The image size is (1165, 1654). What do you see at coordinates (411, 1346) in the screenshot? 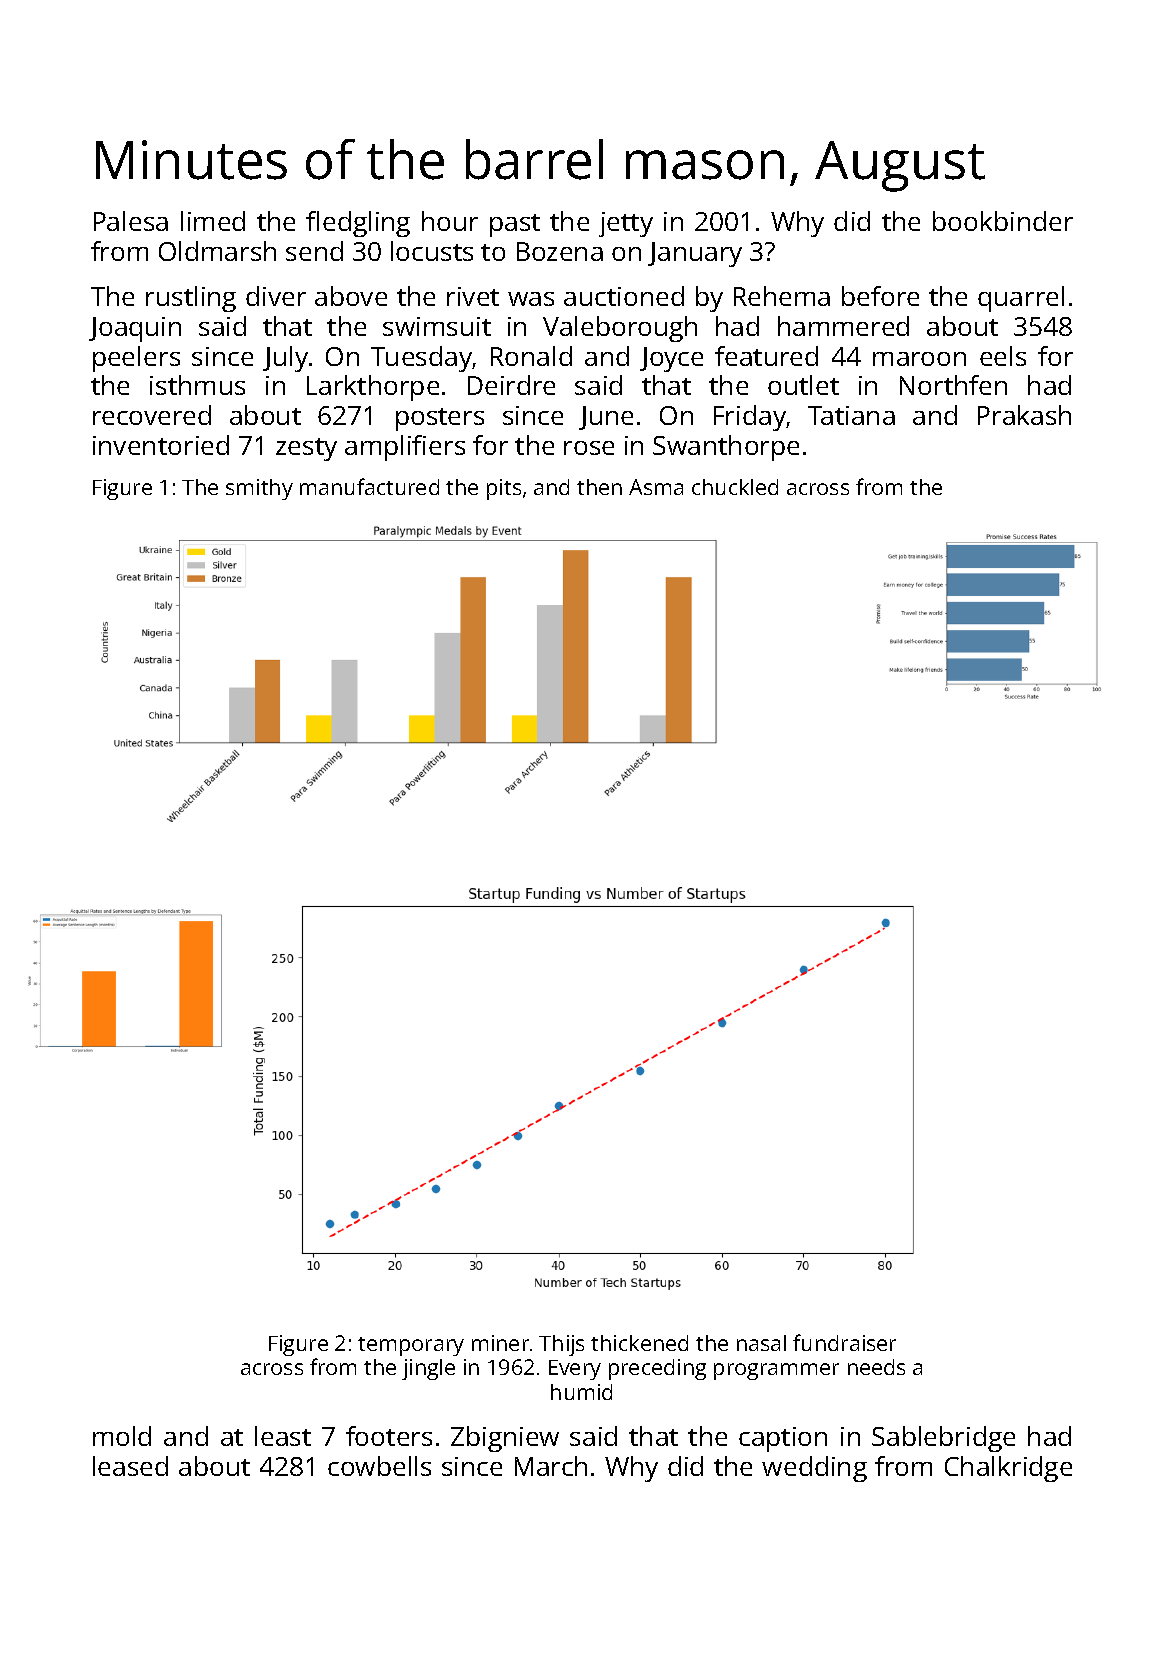
I see `temporary` at bounding box center [411, 1346].
